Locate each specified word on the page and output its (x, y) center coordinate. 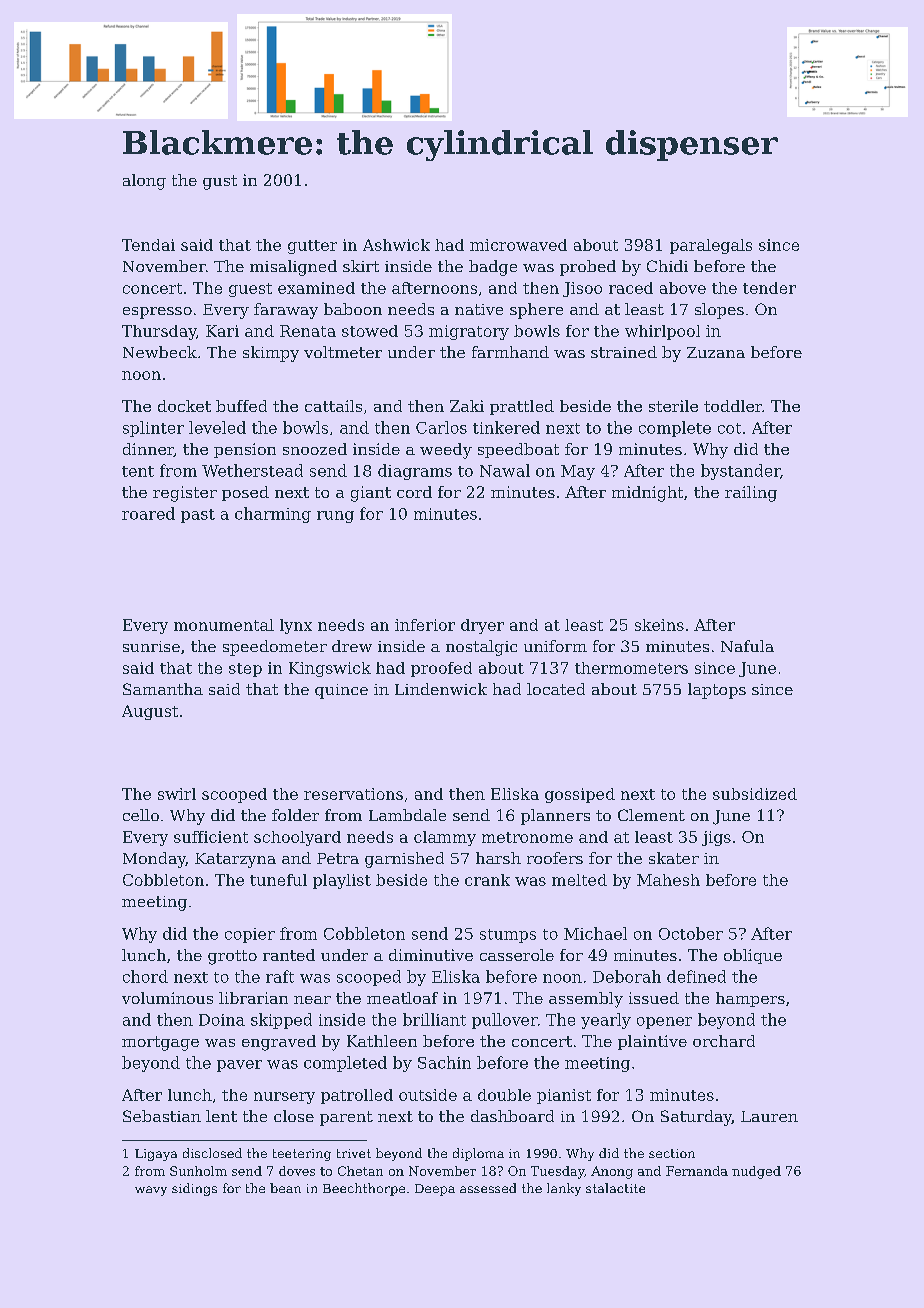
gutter (312, 247)
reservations (353, 794)
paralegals (711, 246)
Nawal (505, 470)
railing (751, 494)
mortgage (160, 1043)
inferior (425, 625)
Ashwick (396, 245)
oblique (753, 956)
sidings (194, 1189)
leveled (217, 427)
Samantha (163, 689)
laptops (717, 691)
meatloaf (402, 998)
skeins (659, 625)
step (245, 670)
